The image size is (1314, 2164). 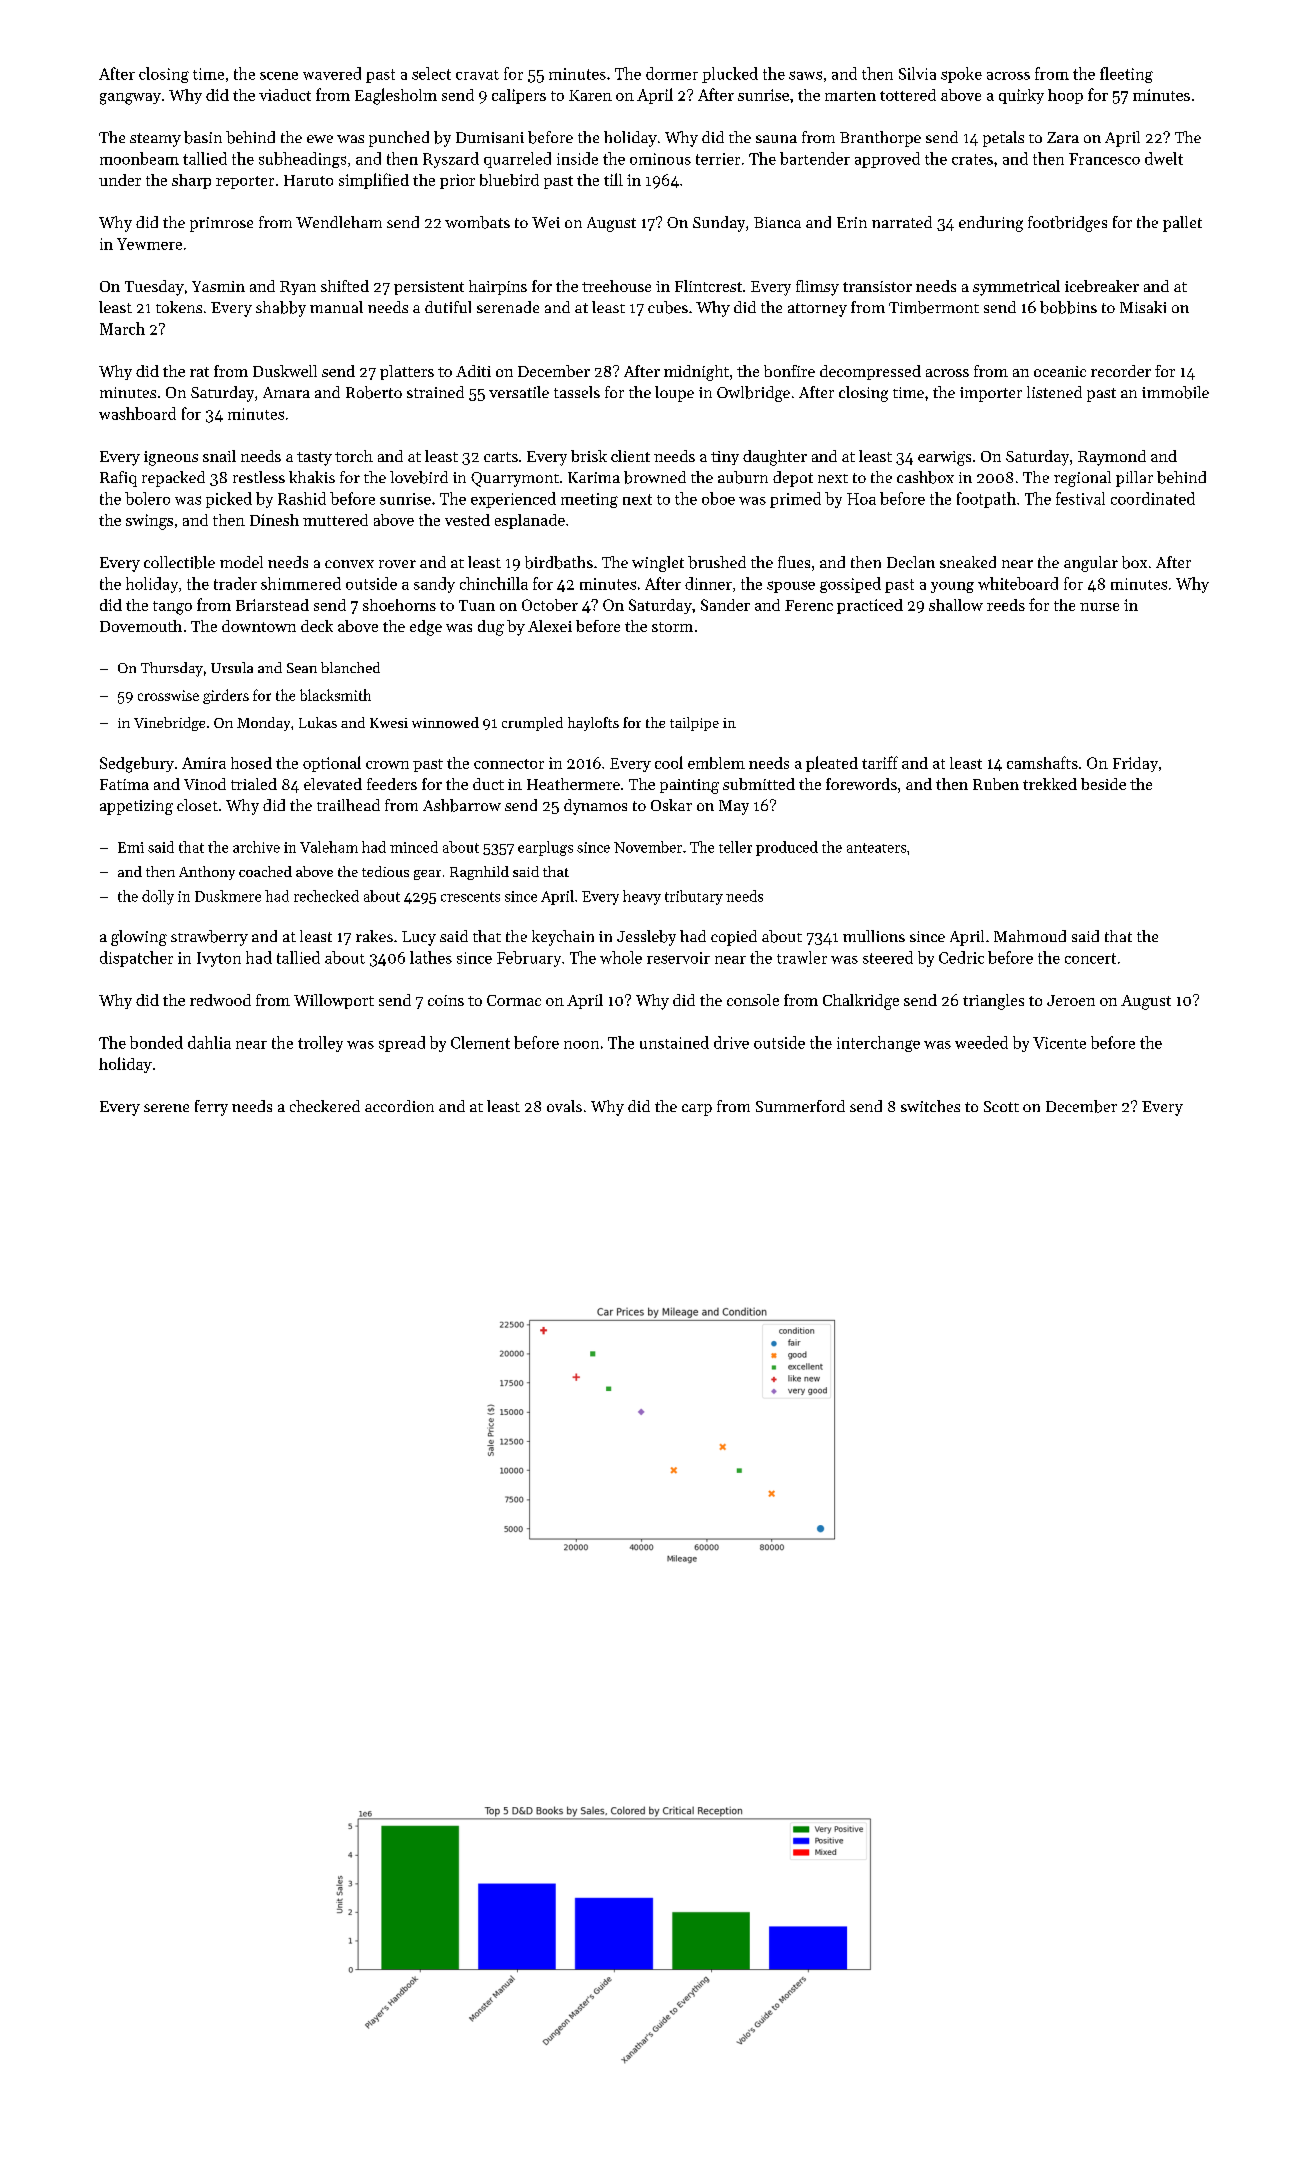 I want to click on blanched, so click(x=350, y=667).
